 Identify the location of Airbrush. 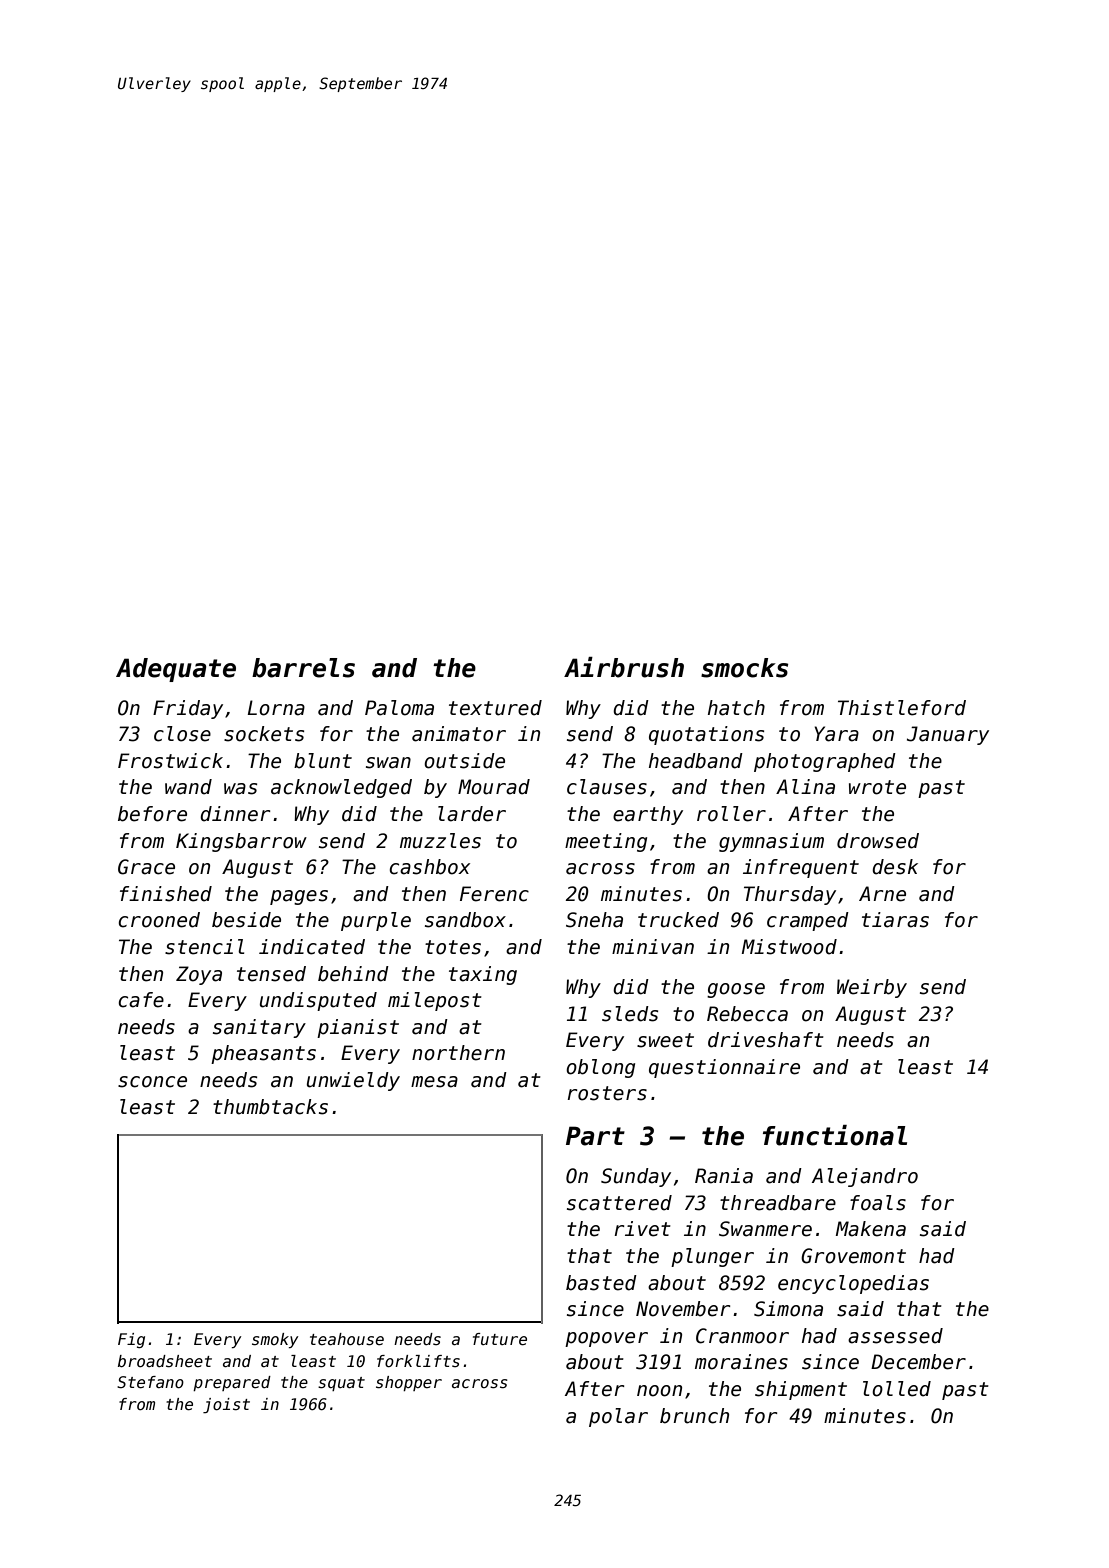
(624, 667).
